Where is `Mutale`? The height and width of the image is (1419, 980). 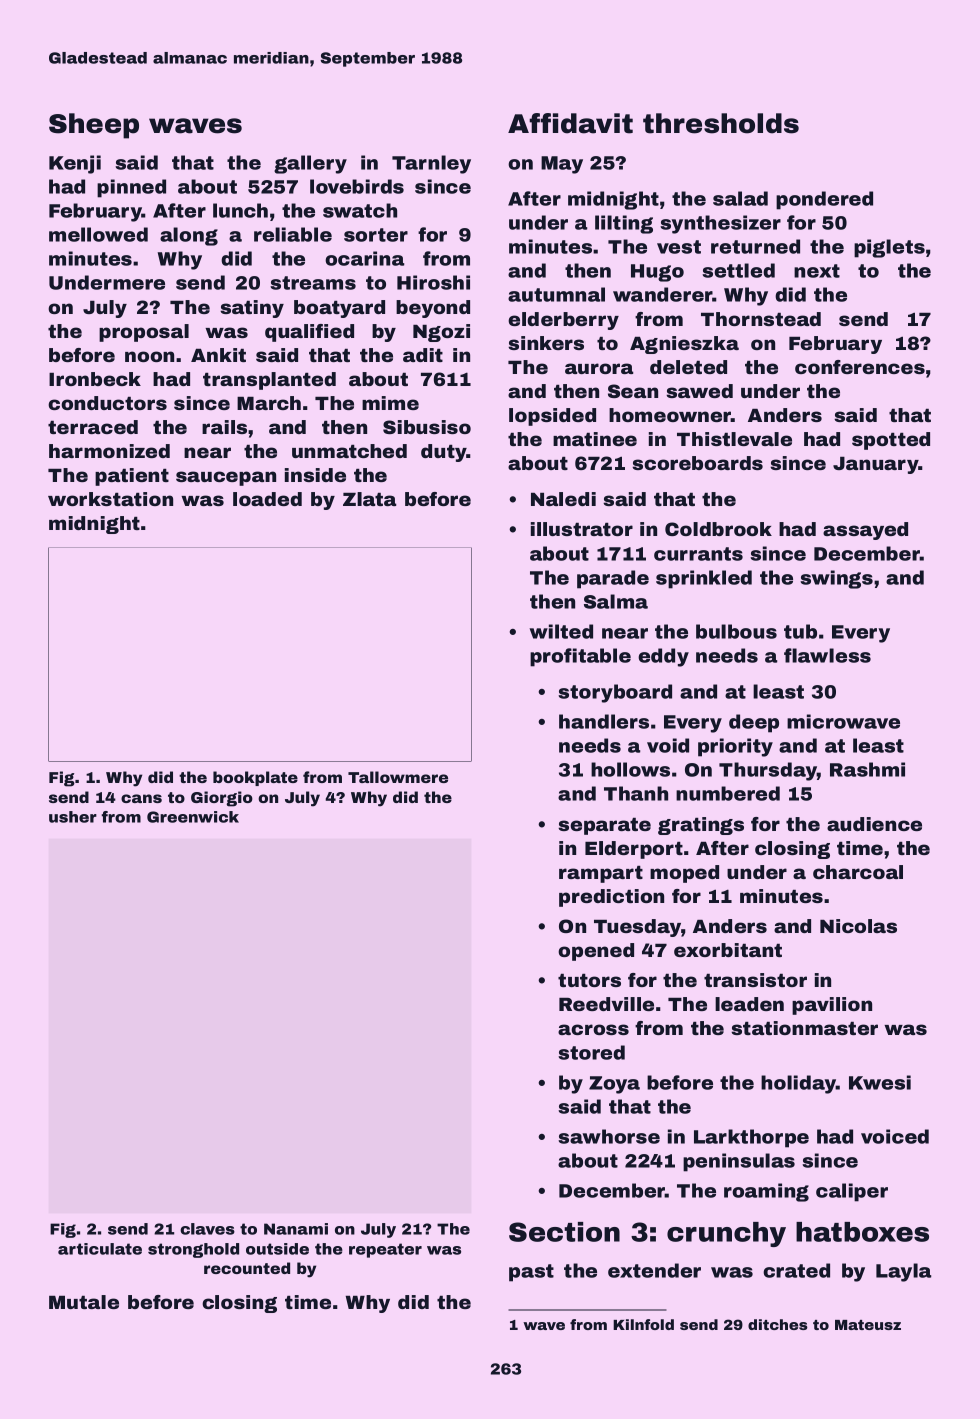 Mutale is located at coordinates (84, 1302).
